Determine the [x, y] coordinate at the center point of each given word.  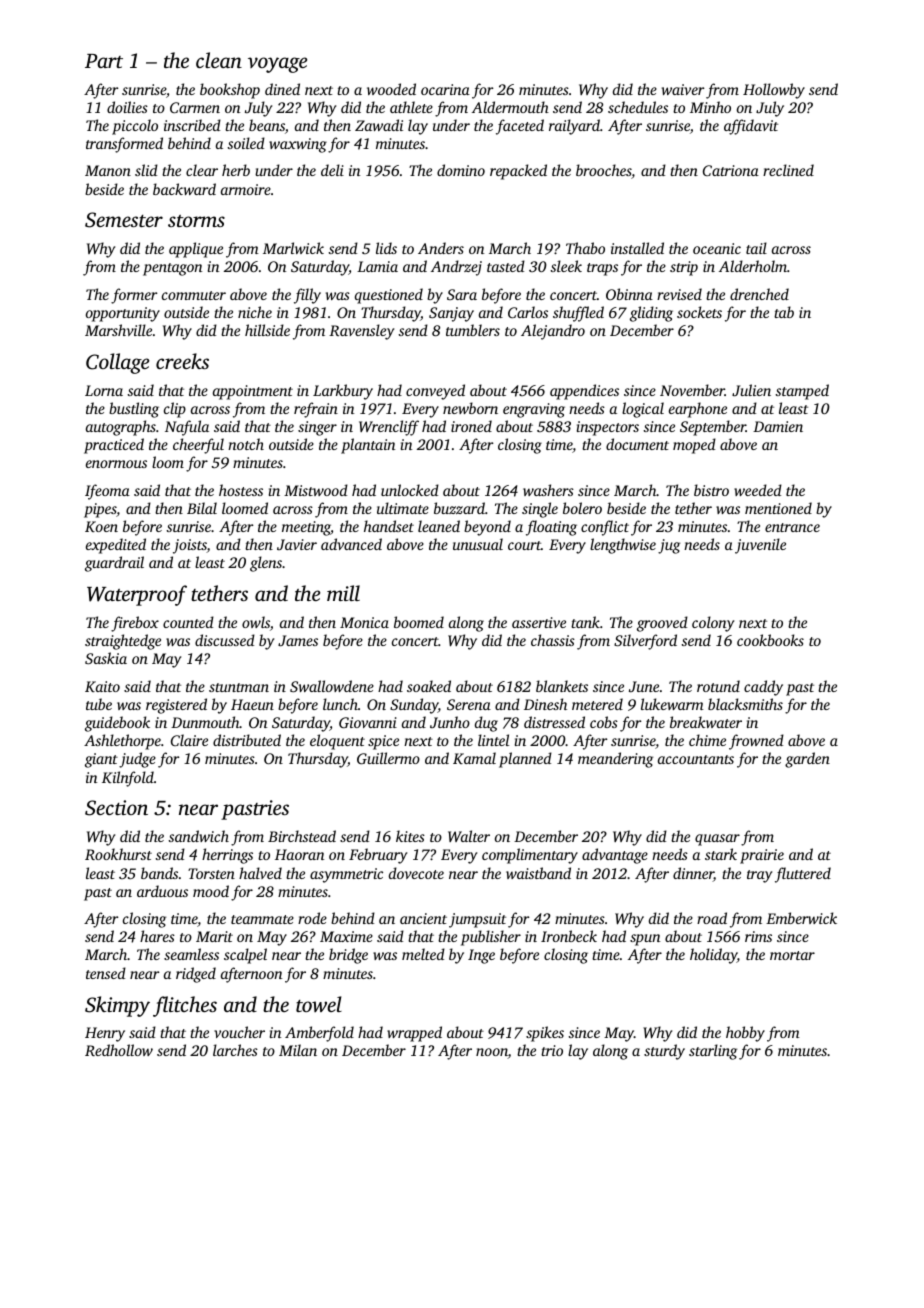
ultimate [403, 508]
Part [104, 61]
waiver [683, 89]
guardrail [114, 564]
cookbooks [770, 640]
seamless [191, 954]
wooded [391, 89]
